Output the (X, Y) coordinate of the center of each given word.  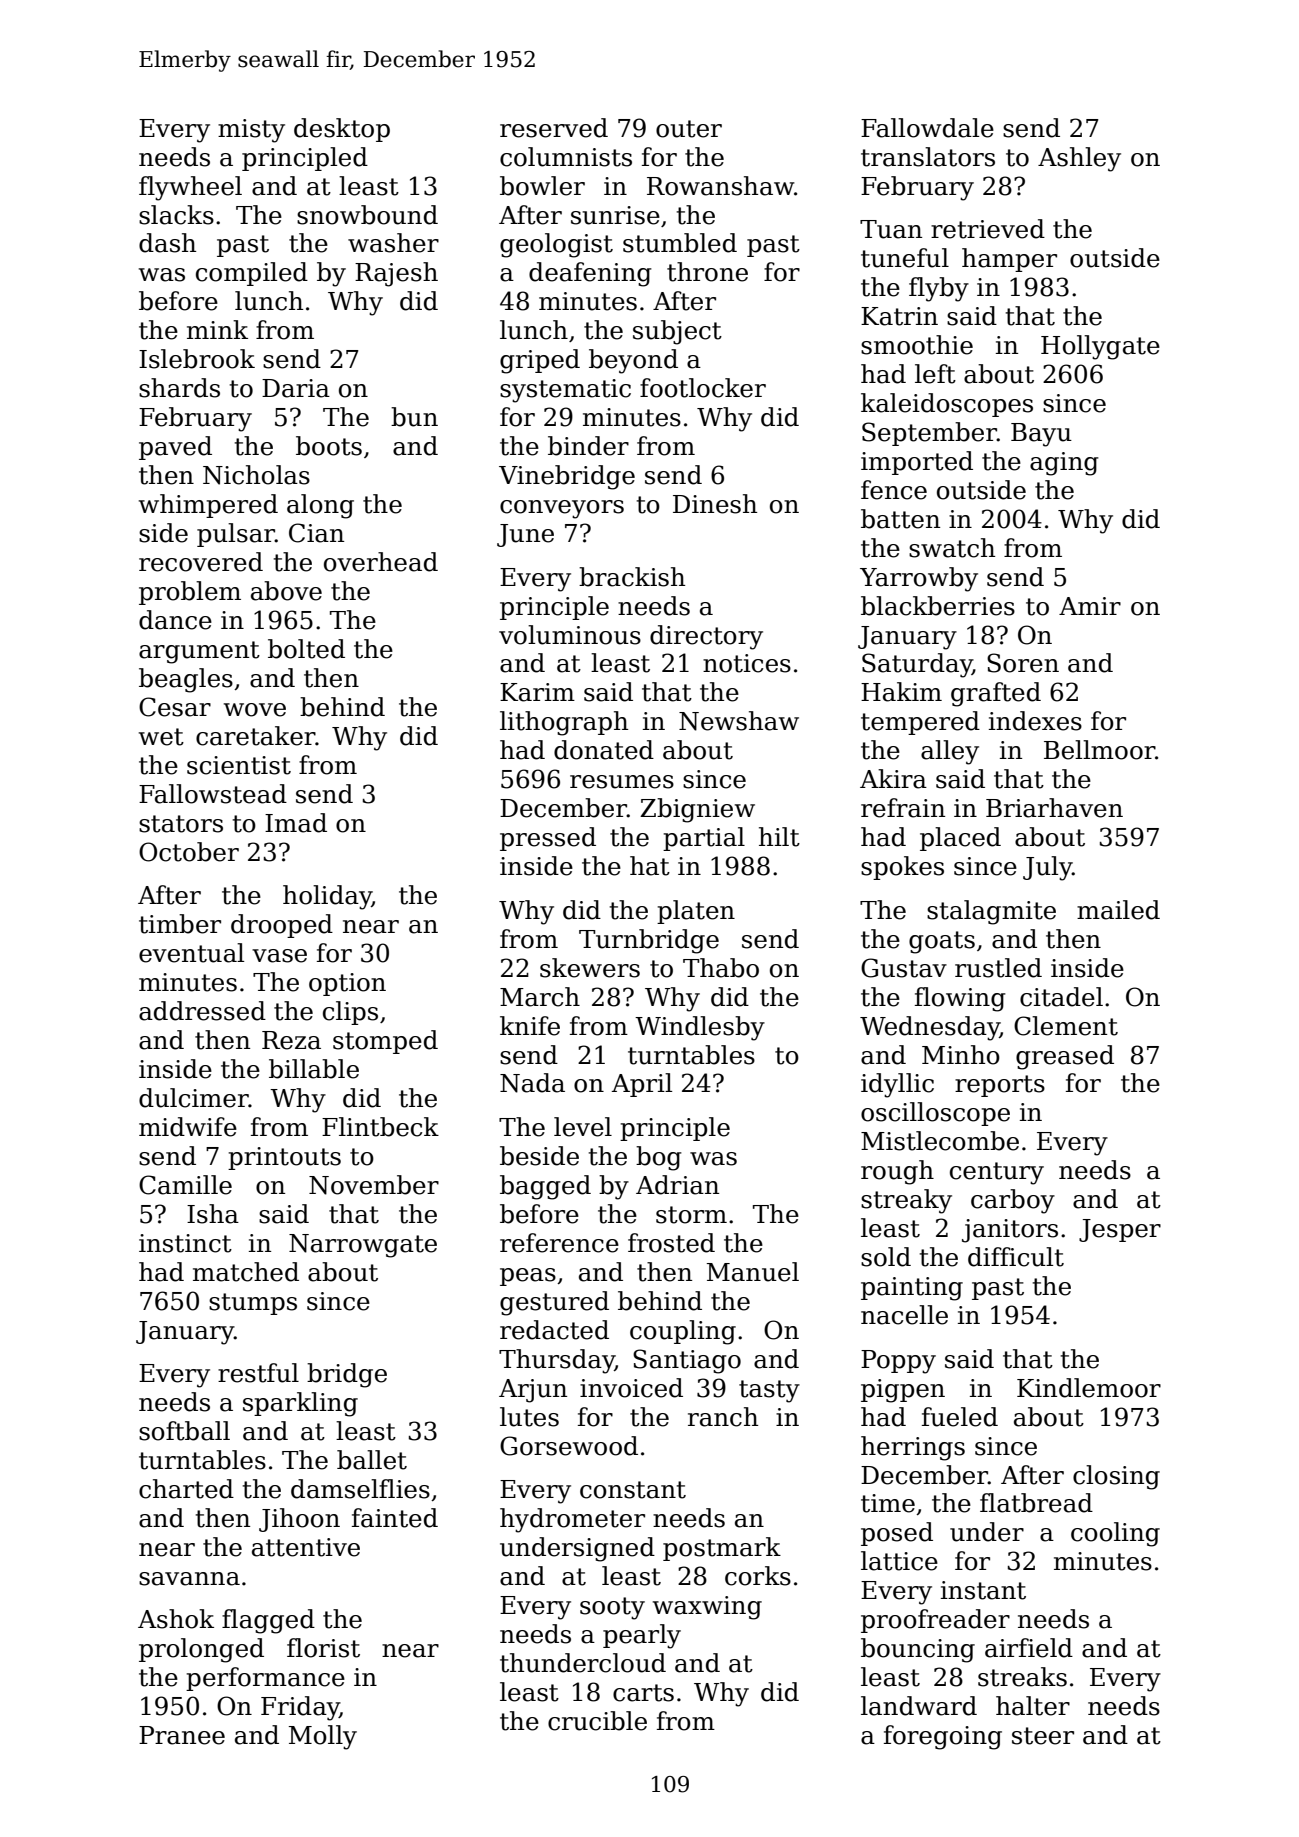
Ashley (1079, 159)
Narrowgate (363, 1246)
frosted (671, 1243)
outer (689, 129)
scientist (239, 765)
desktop (342, 130)
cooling (1115, 1534)
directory (706, 637)
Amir (1090, 606)
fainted (395, 1518)
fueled (960, 1417)
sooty (612, 1608)
